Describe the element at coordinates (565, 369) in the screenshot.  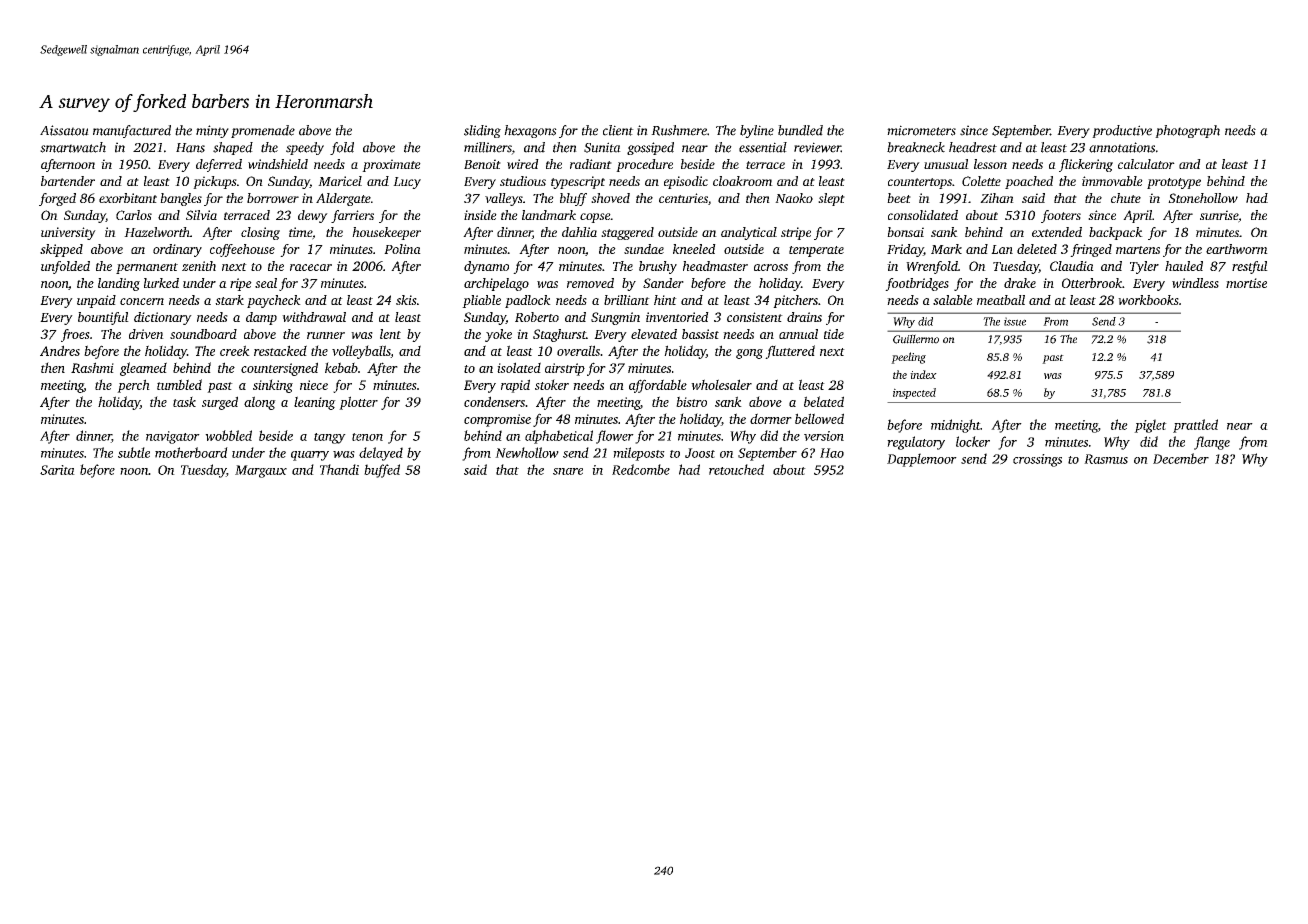
I see `airstrip` at that location.
